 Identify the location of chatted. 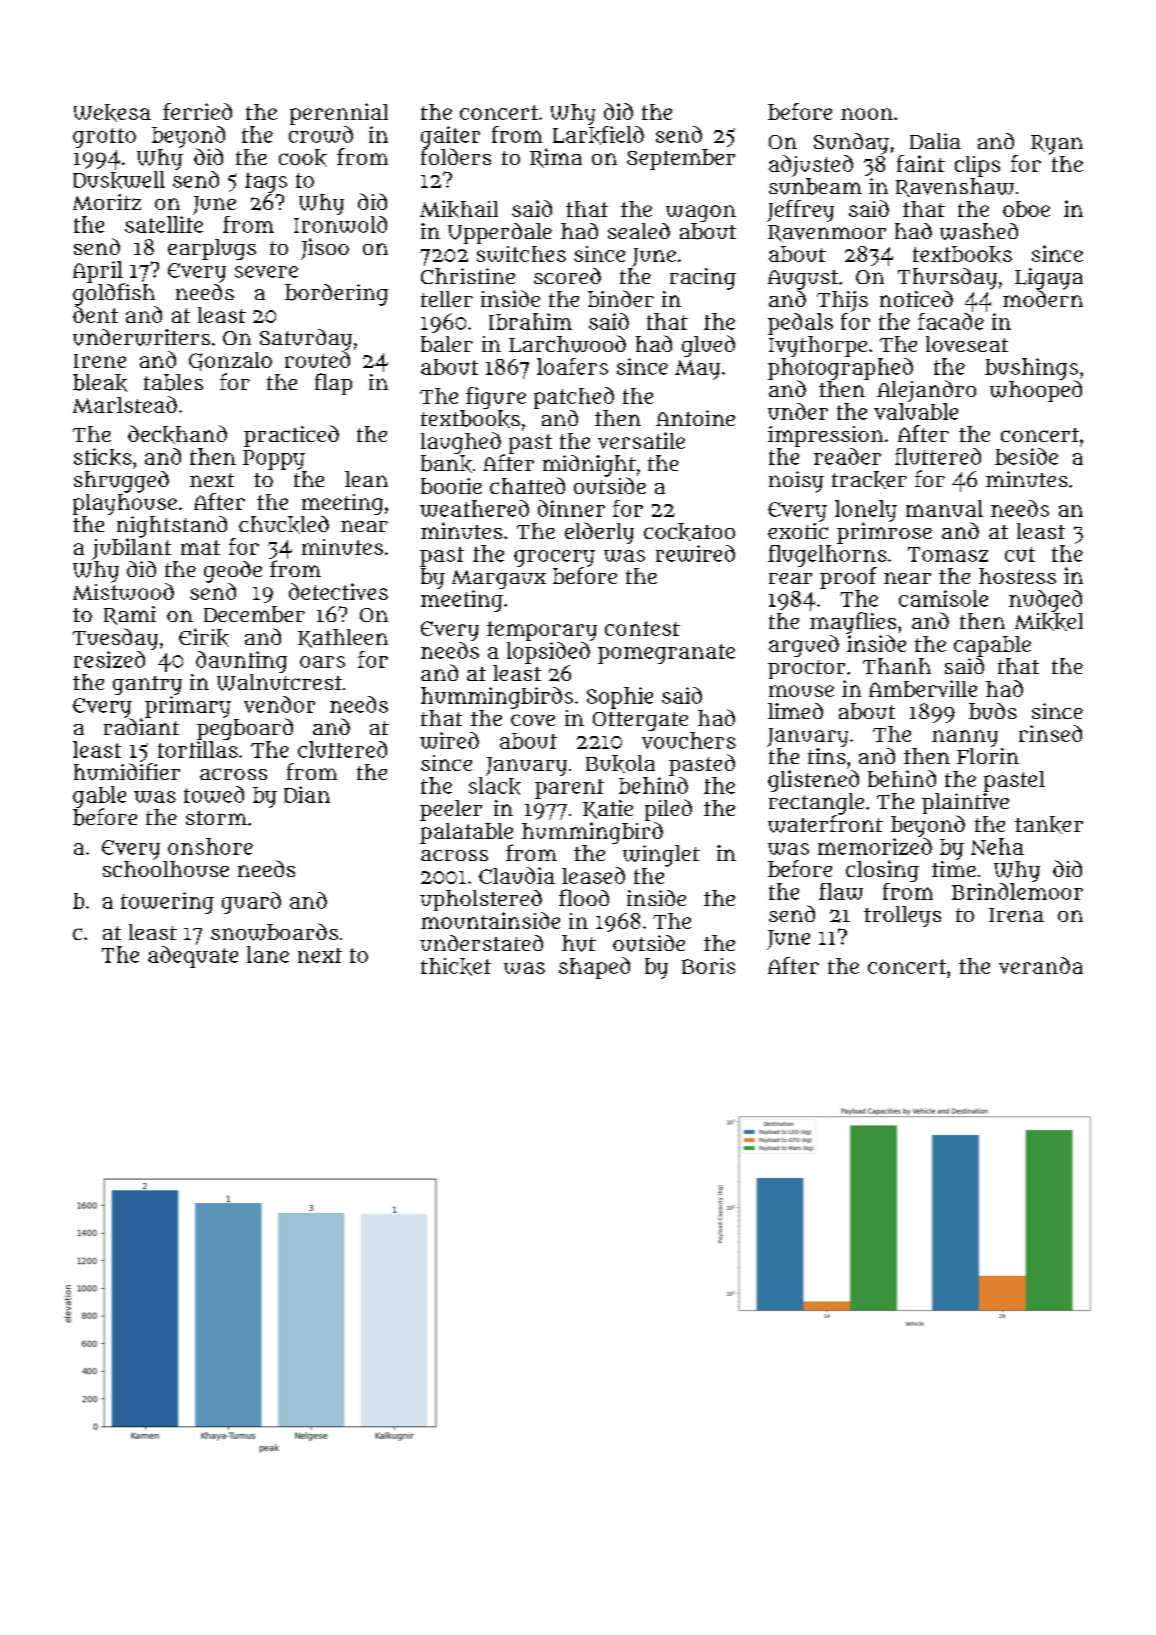
(527, 485).
